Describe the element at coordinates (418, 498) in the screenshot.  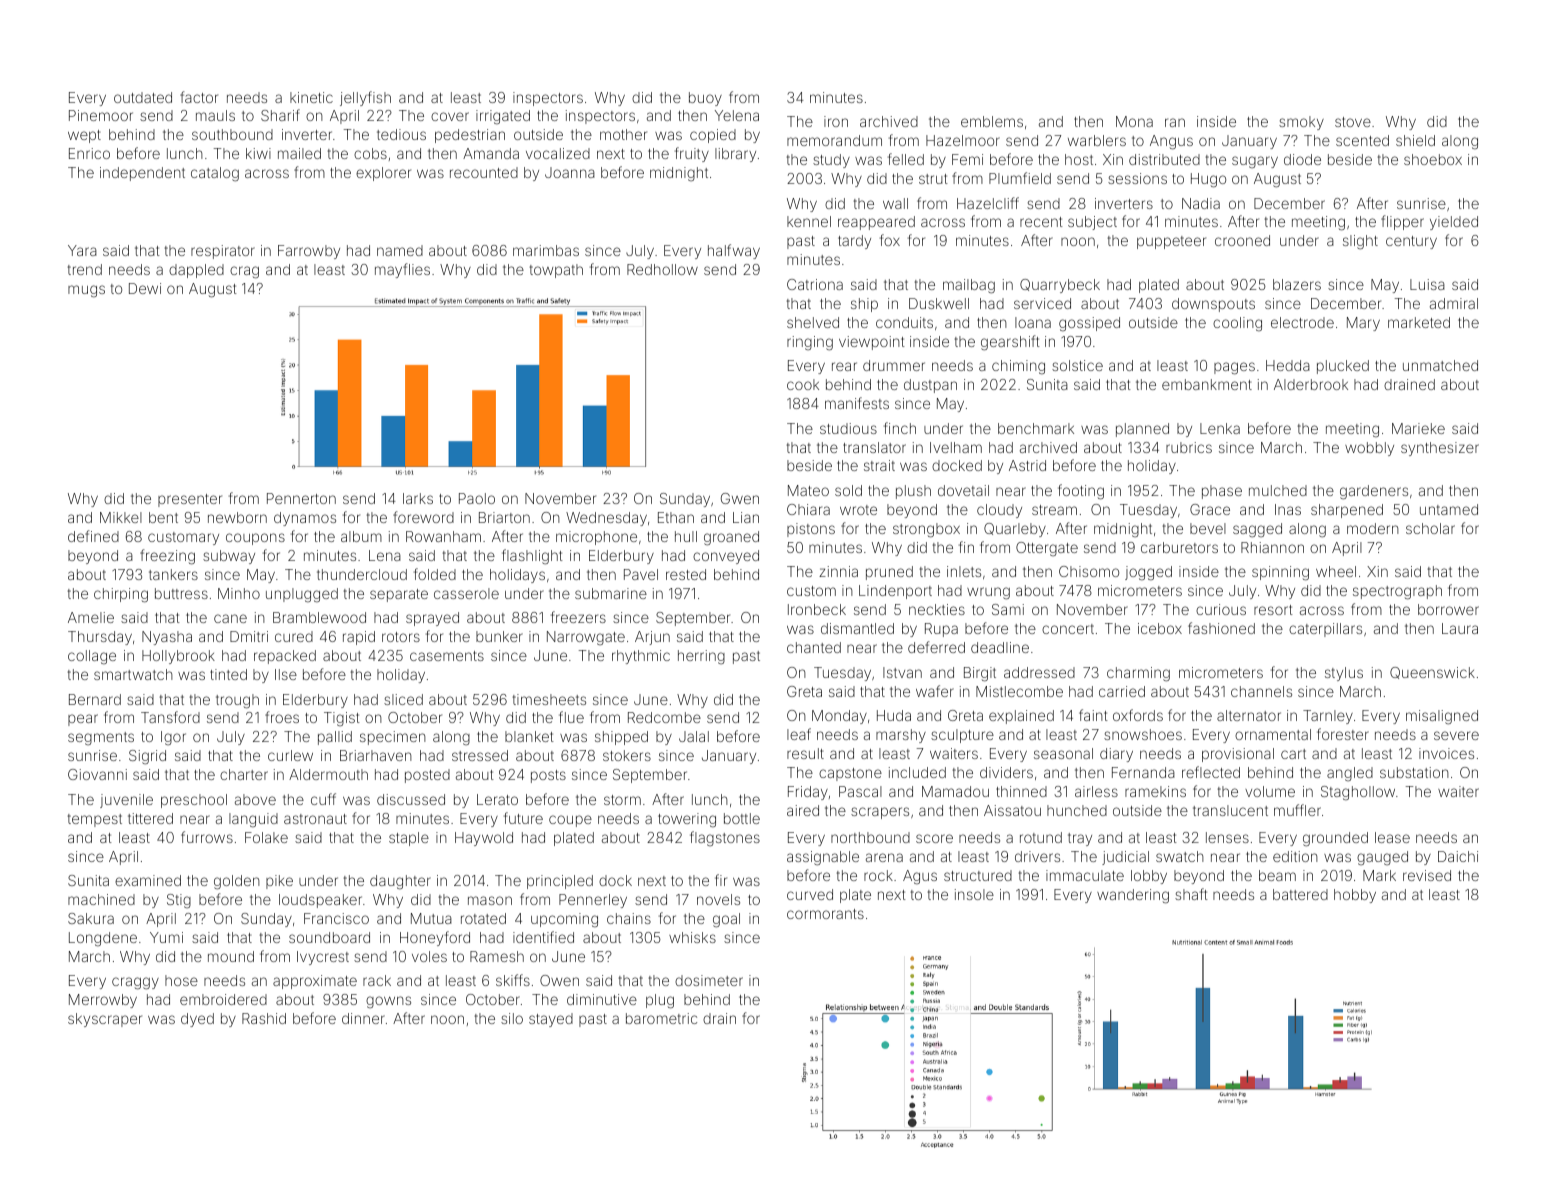
I see `larks` at that location.
